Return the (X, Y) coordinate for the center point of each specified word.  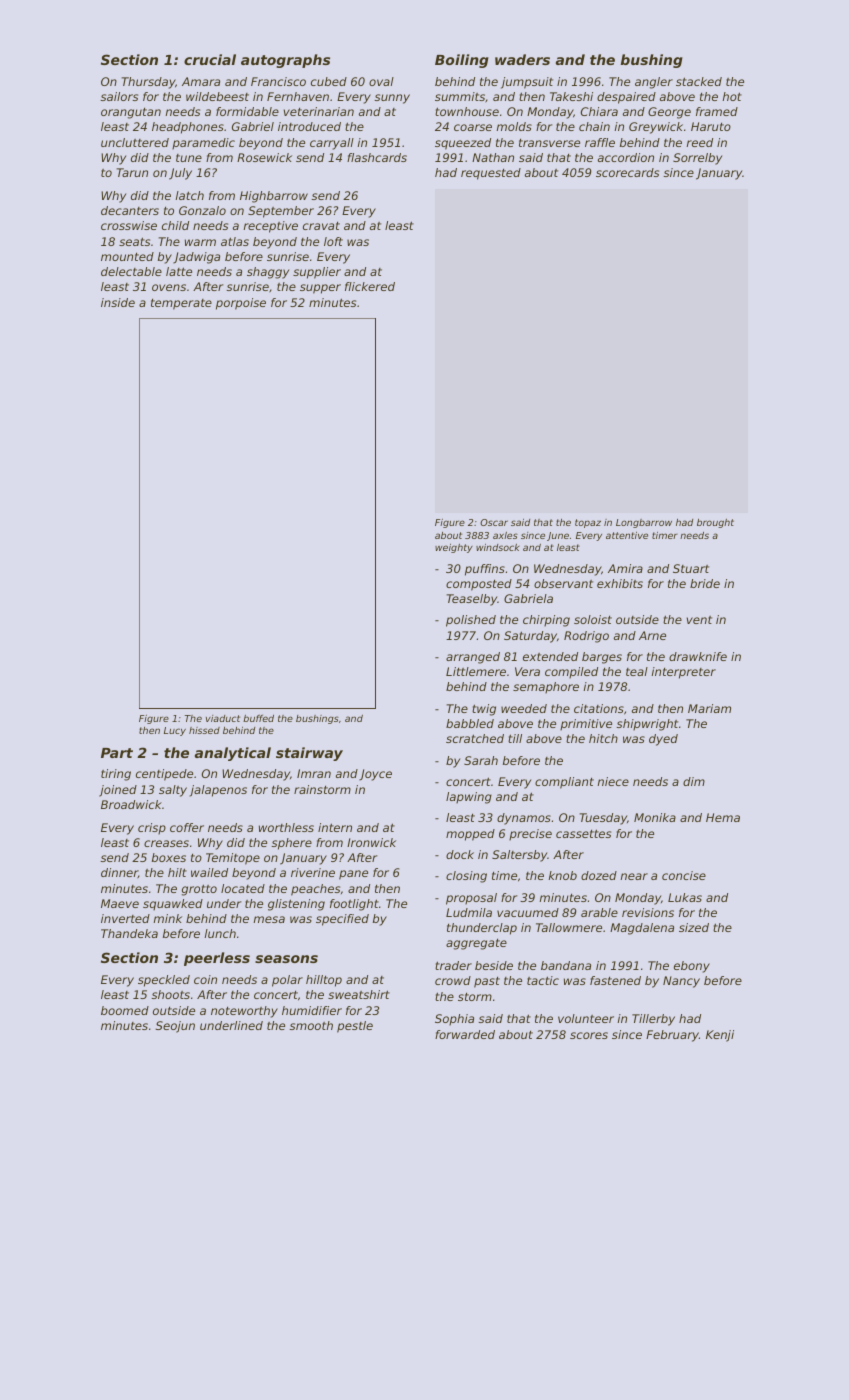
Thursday (148, 83)
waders (522, 59)
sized (694, 927)
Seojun (175, 1027)
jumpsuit (527, 83)
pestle (355, 1027)
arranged (473, 658)
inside (118, 302)
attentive (627, 535)
